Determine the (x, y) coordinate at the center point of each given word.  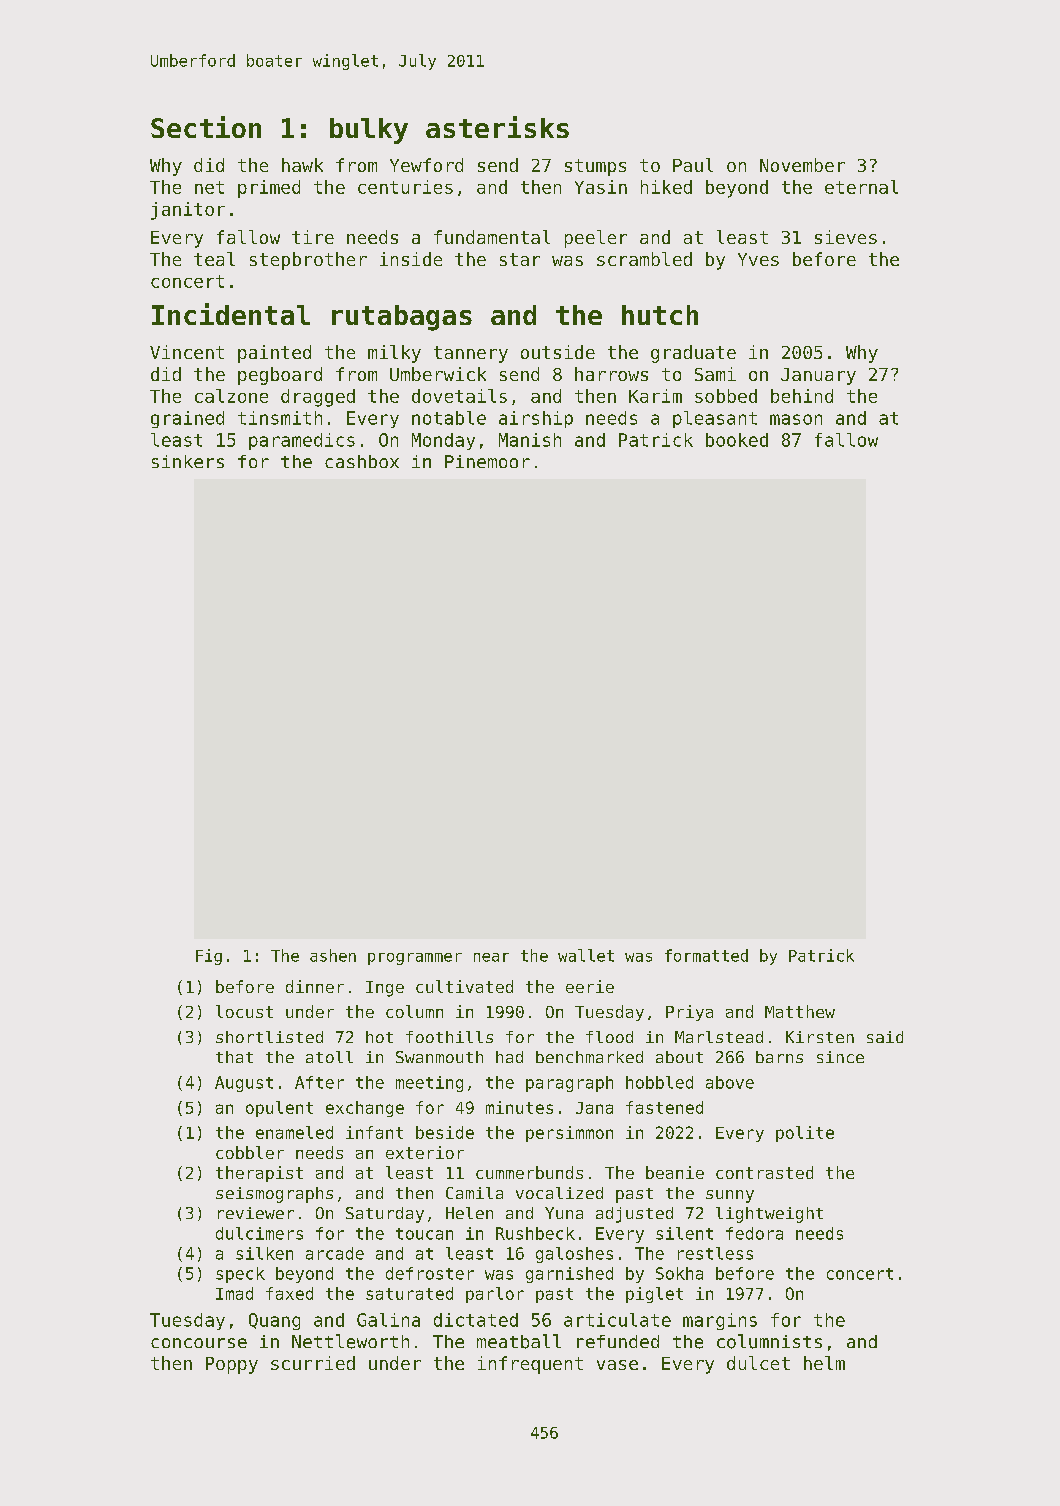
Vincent (187, 352)
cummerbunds (529, 1172)
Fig (209, 957)
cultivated (464, 986)
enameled (294, 1132)
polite (805, 1134)
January (818, 376)
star (520, 259)
